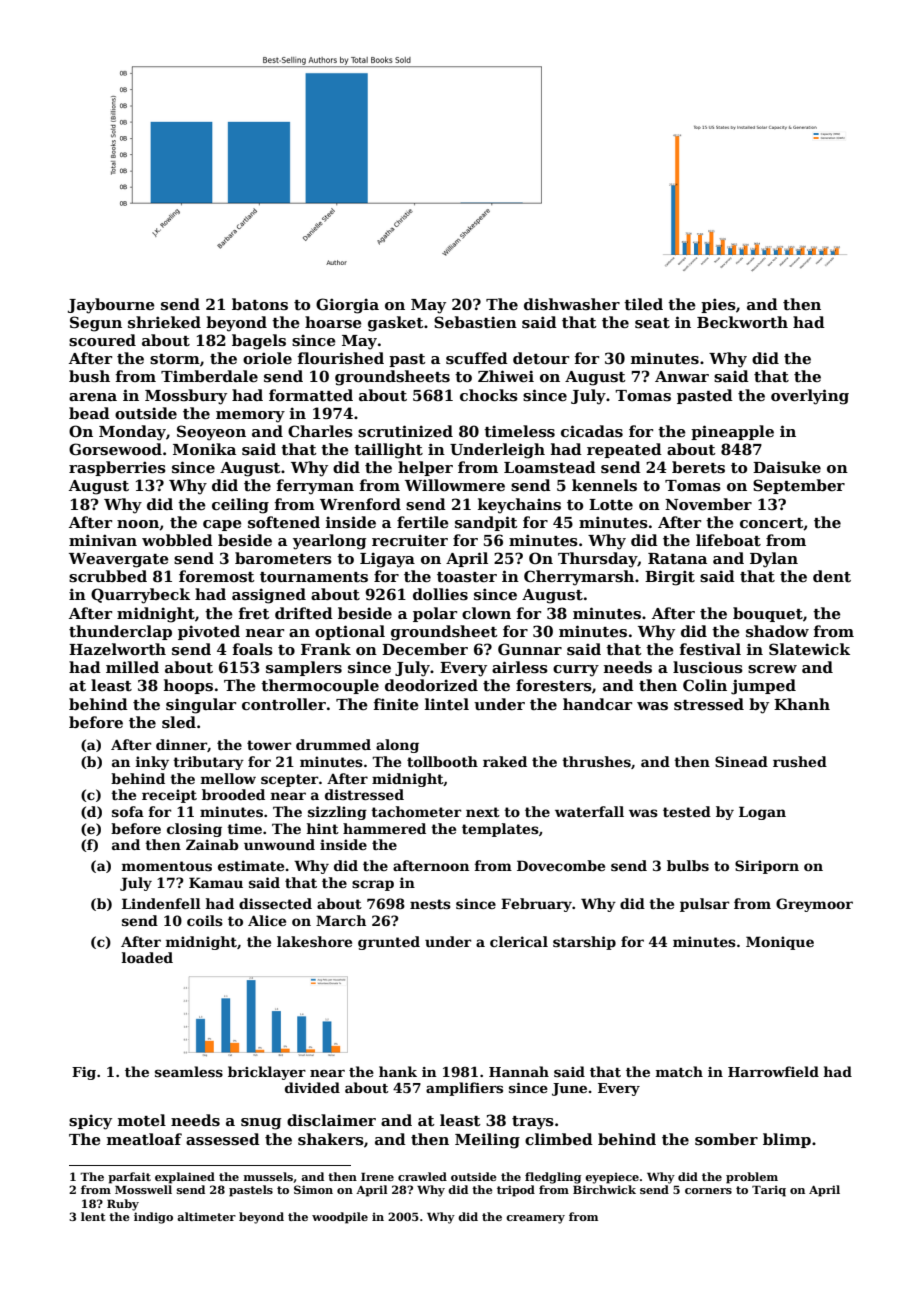 This document has height=1308, width=924. I want to click on Greymoor, so click(814, 905).
